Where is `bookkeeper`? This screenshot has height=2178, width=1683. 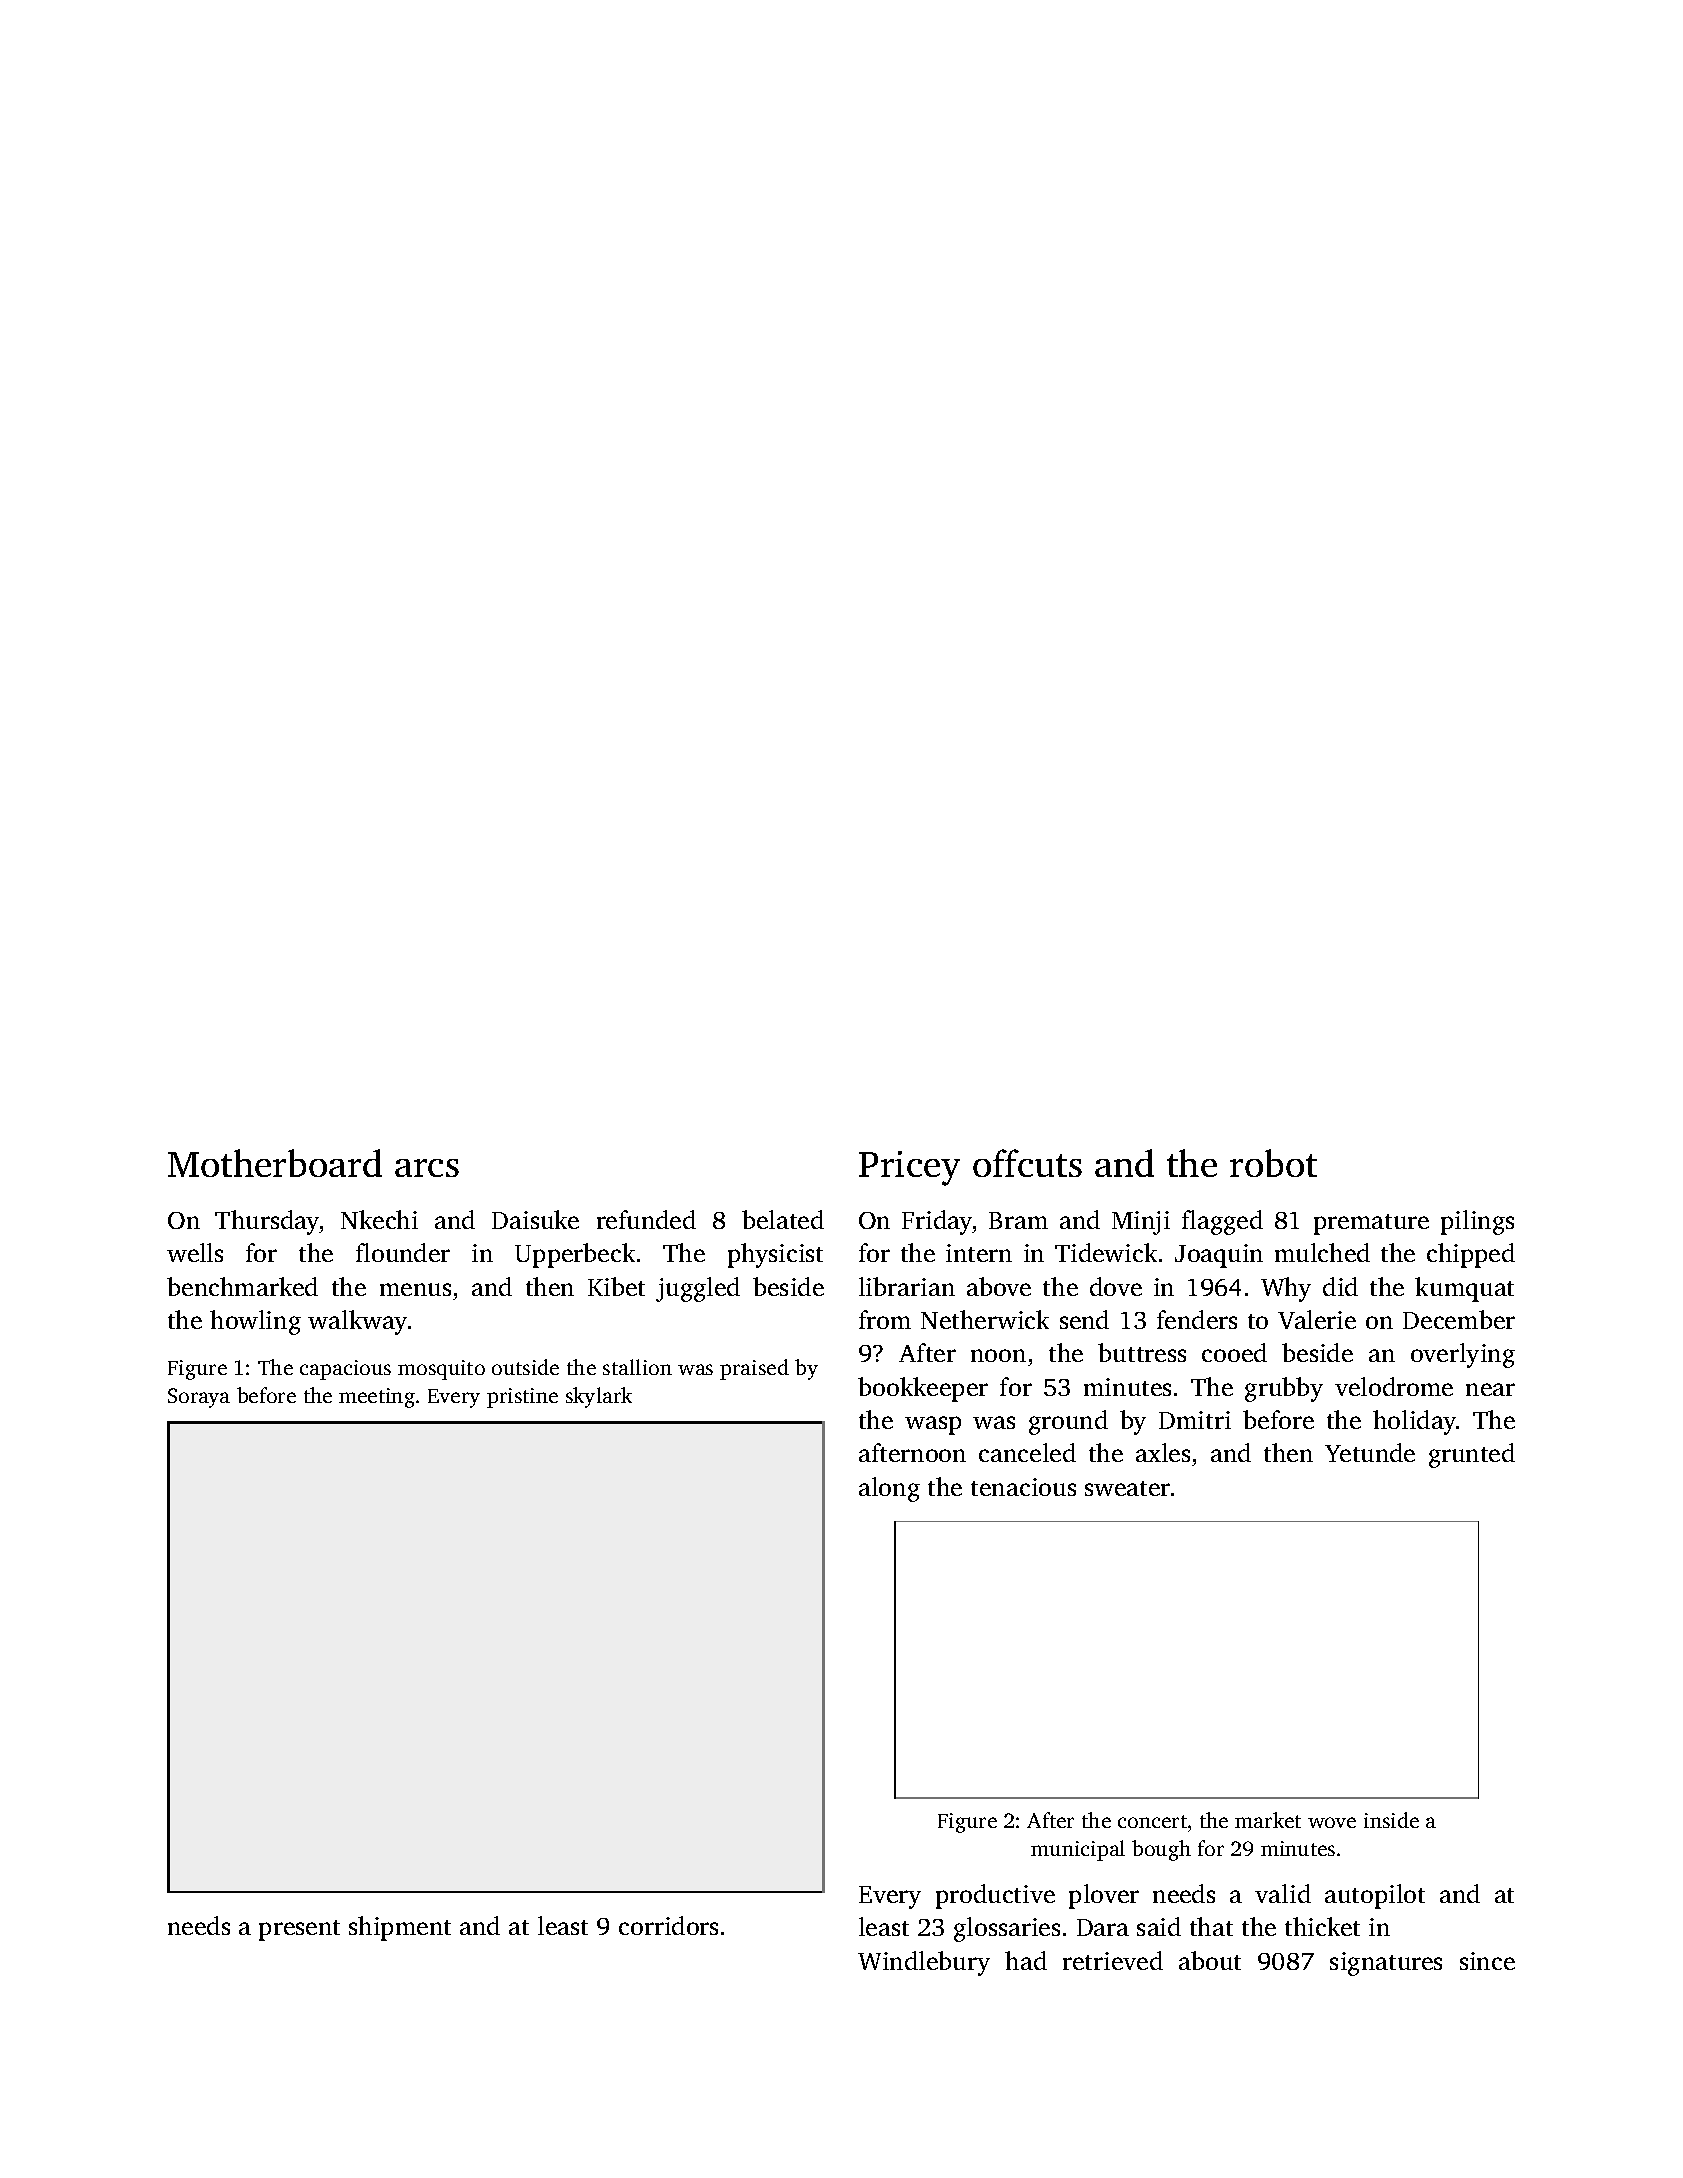 bookkeeper is located at coordinates (923, 1389).
